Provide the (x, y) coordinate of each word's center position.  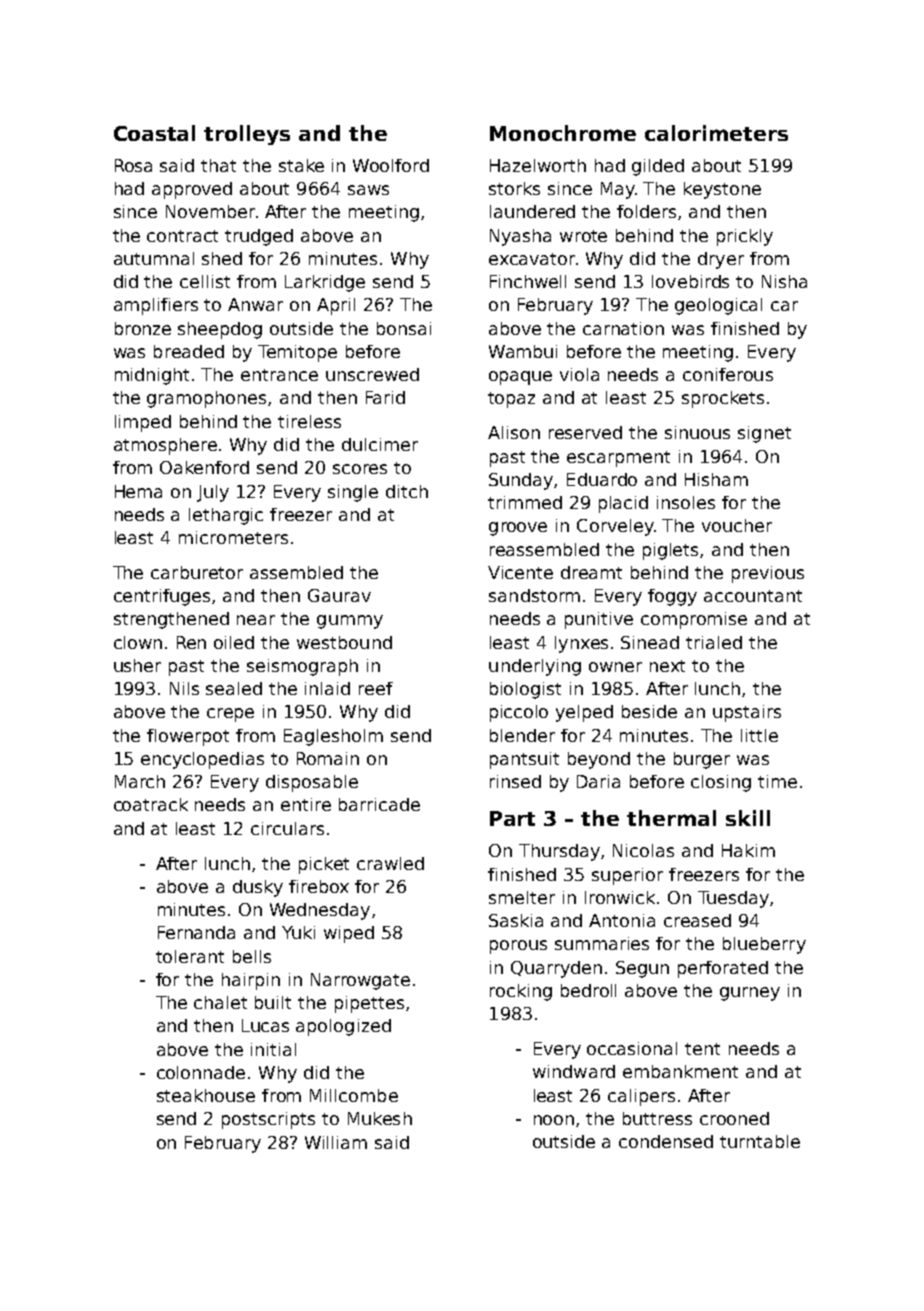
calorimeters (716, 133)
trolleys (247, 135)
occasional (632, 1048)
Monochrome (563, 133)
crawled (390, 863)
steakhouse (206, 1095)
